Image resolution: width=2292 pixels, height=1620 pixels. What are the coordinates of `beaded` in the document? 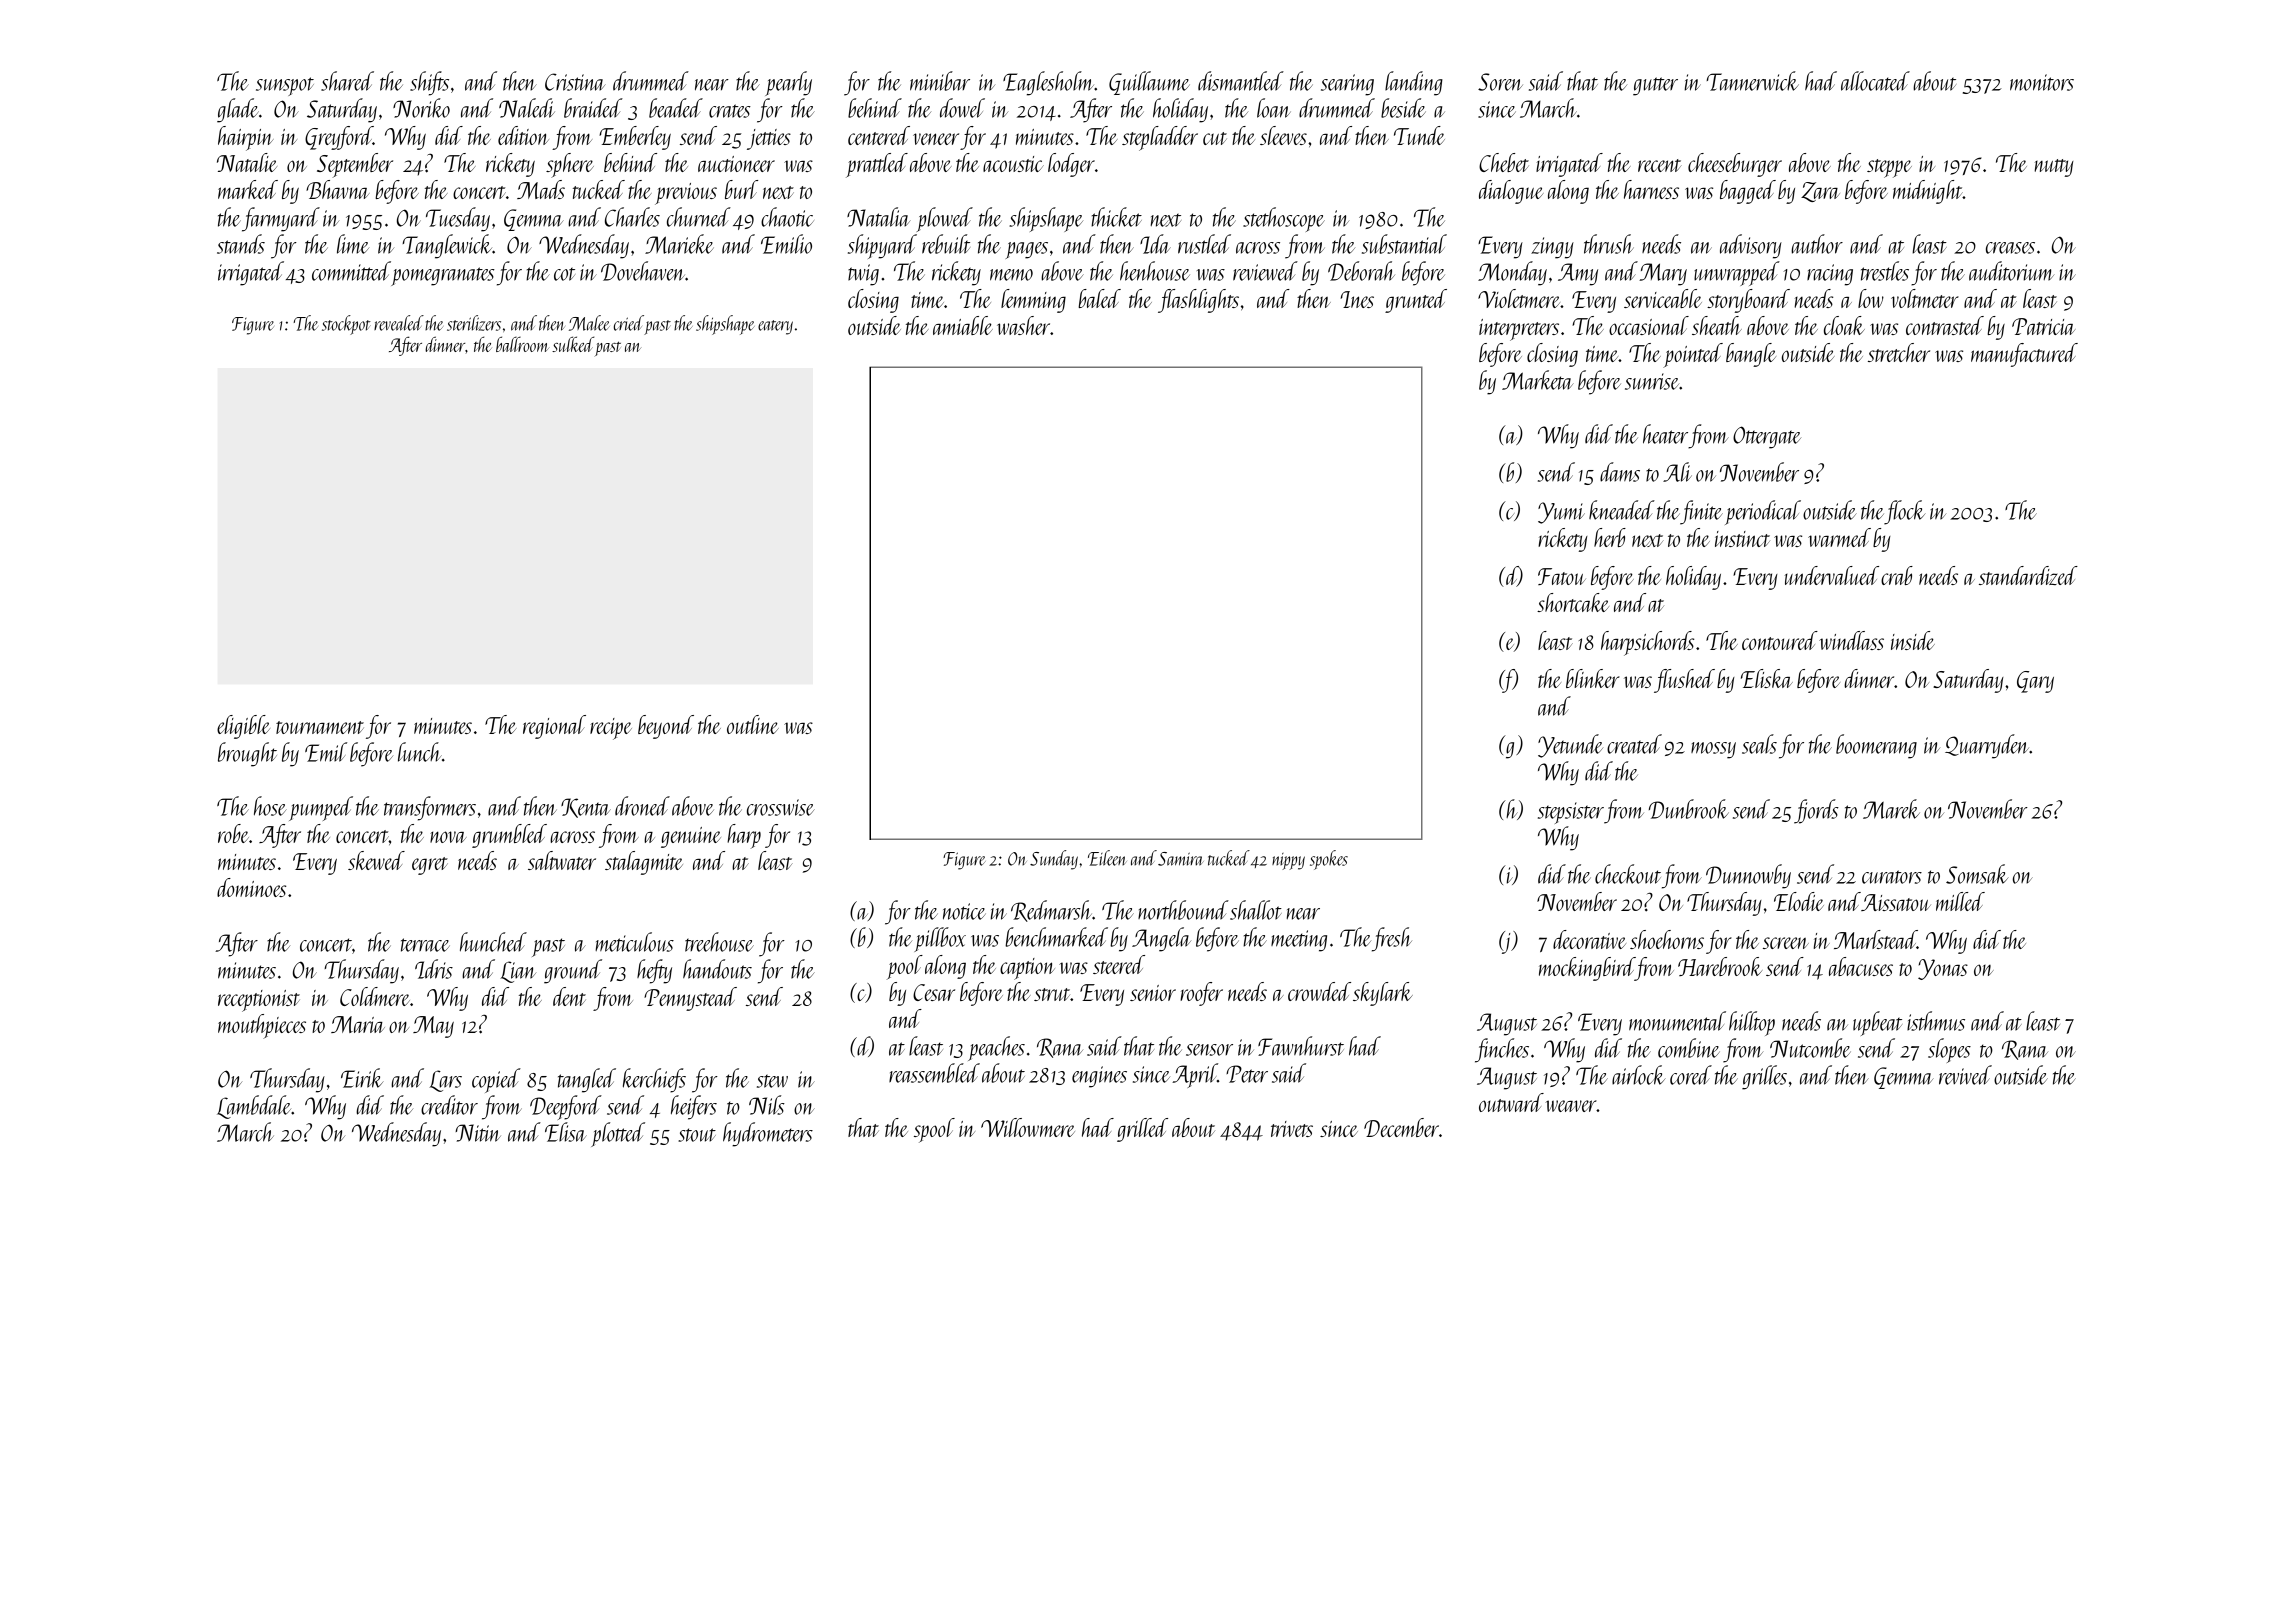 It's located at (676, 108).
